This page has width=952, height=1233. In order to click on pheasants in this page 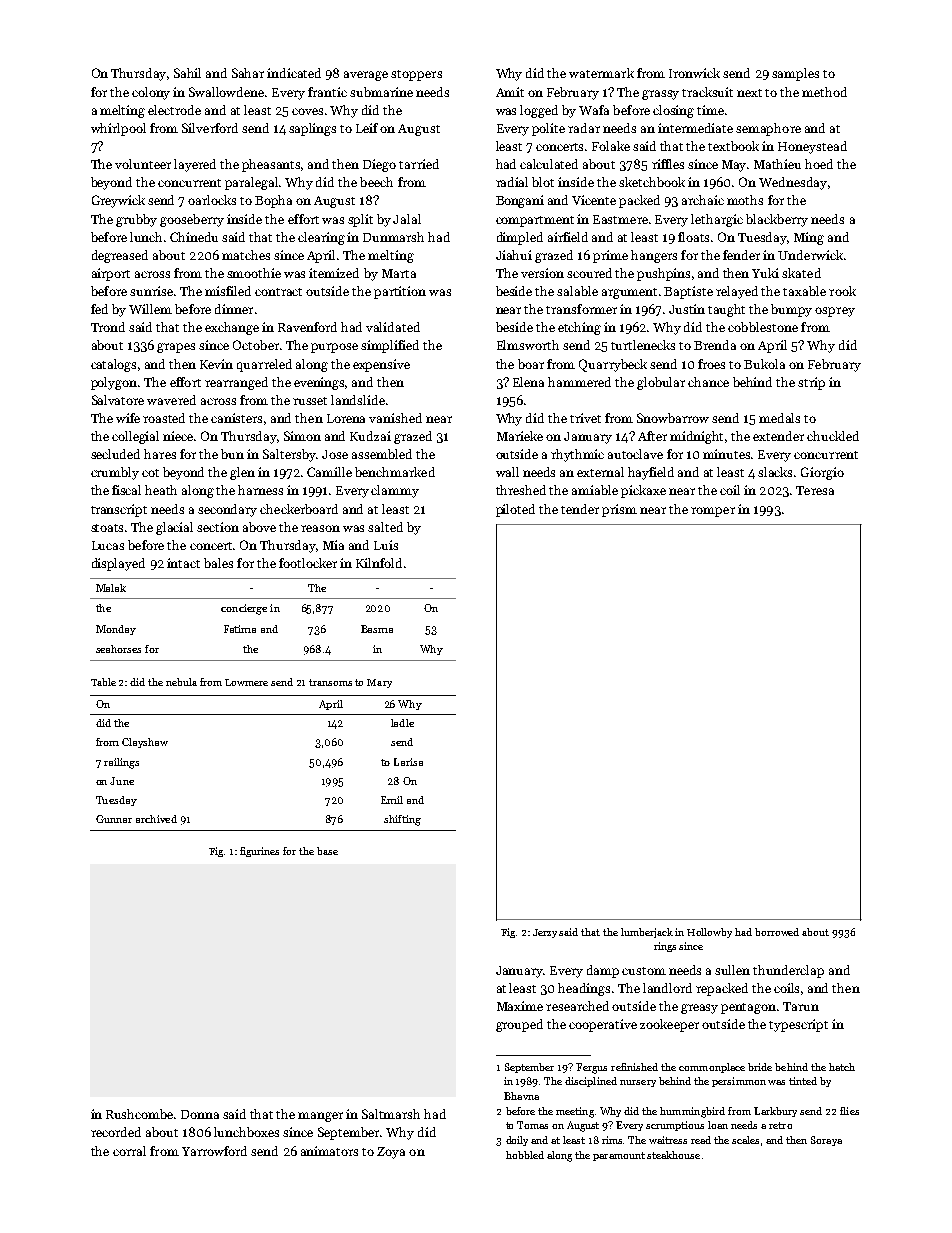, I will do `click(272, 165)`.
